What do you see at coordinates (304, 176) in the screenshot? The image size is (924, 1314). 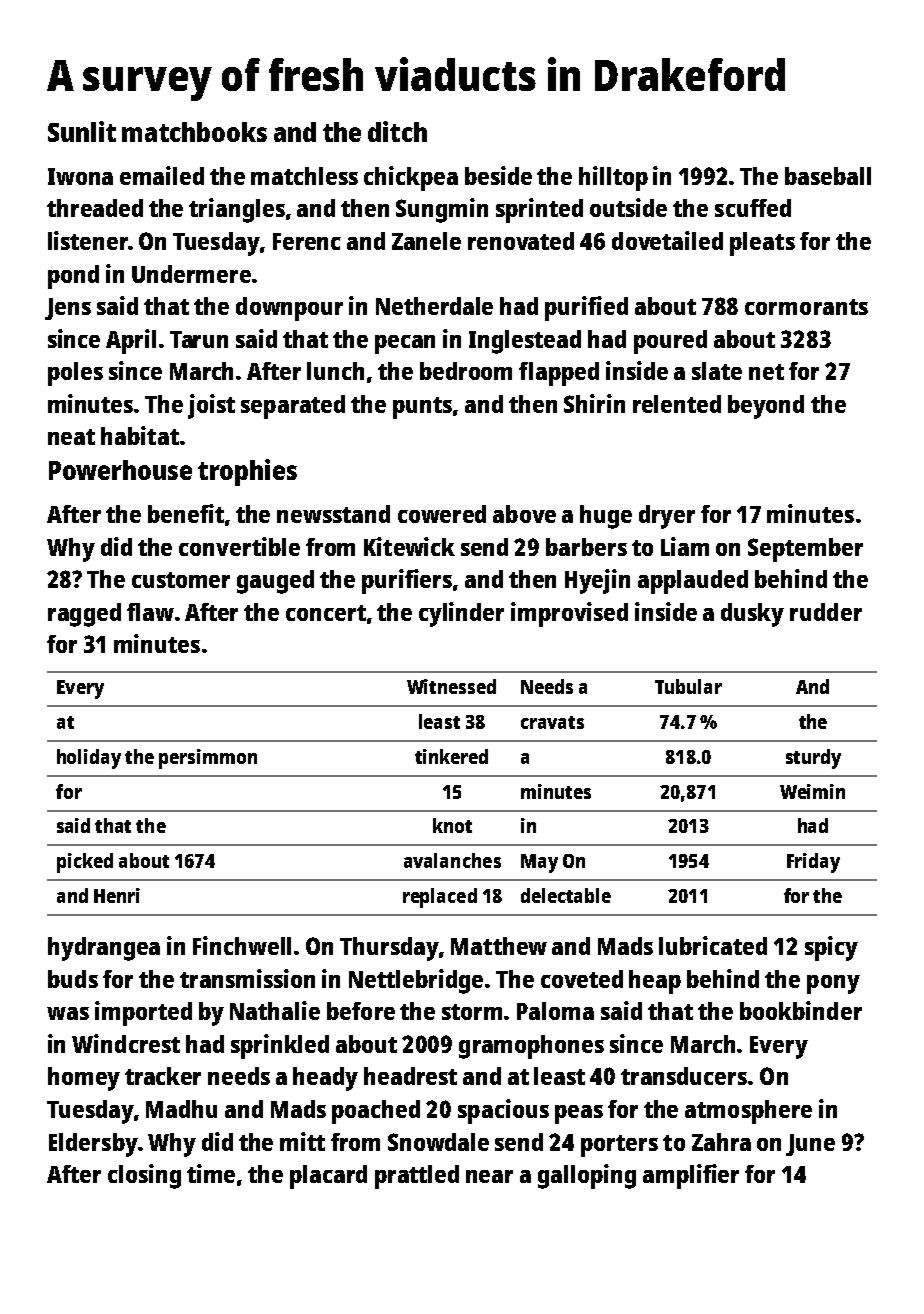 I see `matchless` at bounding box center [304, 176].
